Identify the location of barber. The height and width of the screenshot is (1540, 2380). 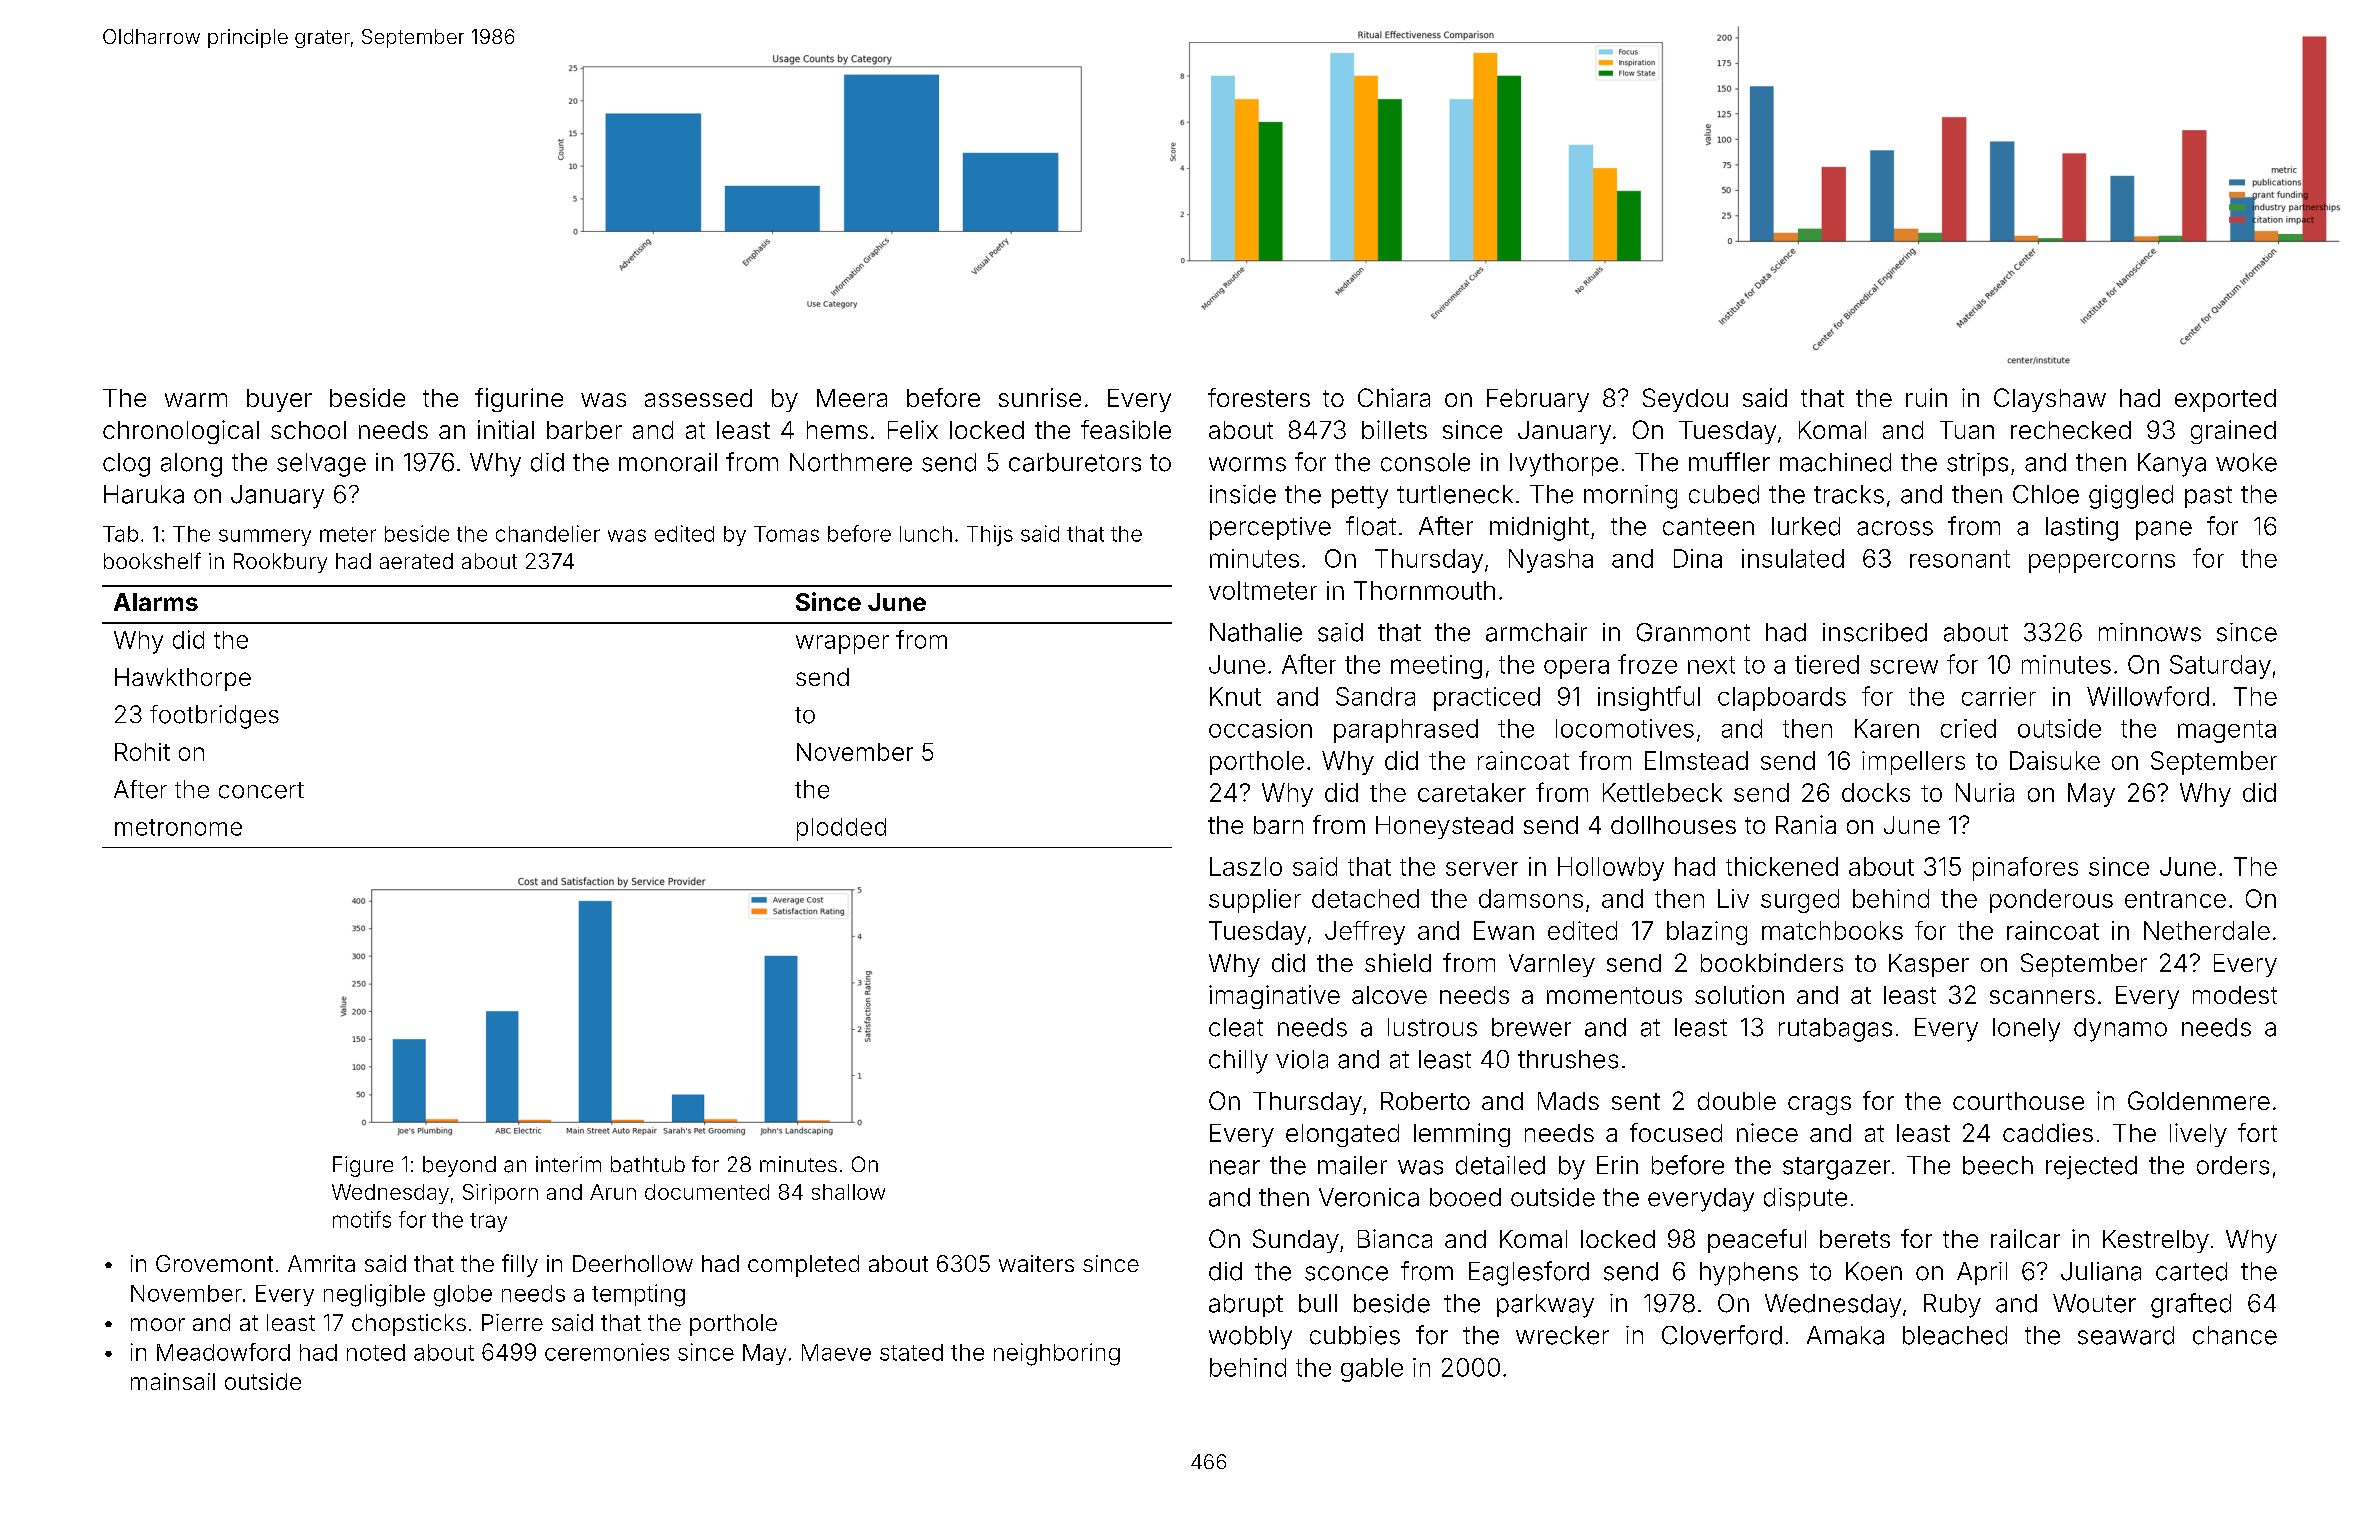
(584, 430).
